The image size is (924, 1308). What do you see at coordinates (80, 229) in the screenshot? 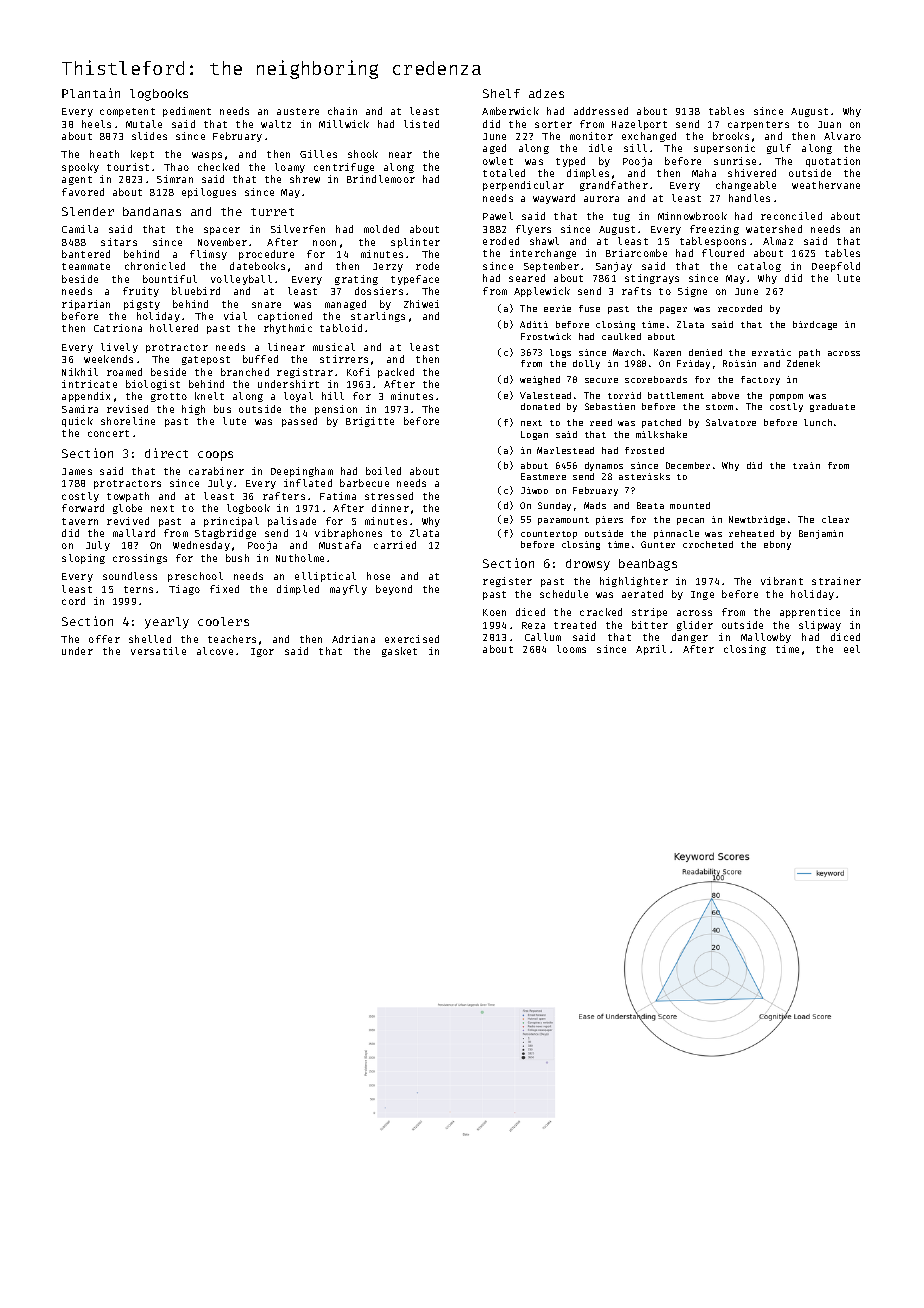
I see `Camila` at bounding box center [80, 229].
